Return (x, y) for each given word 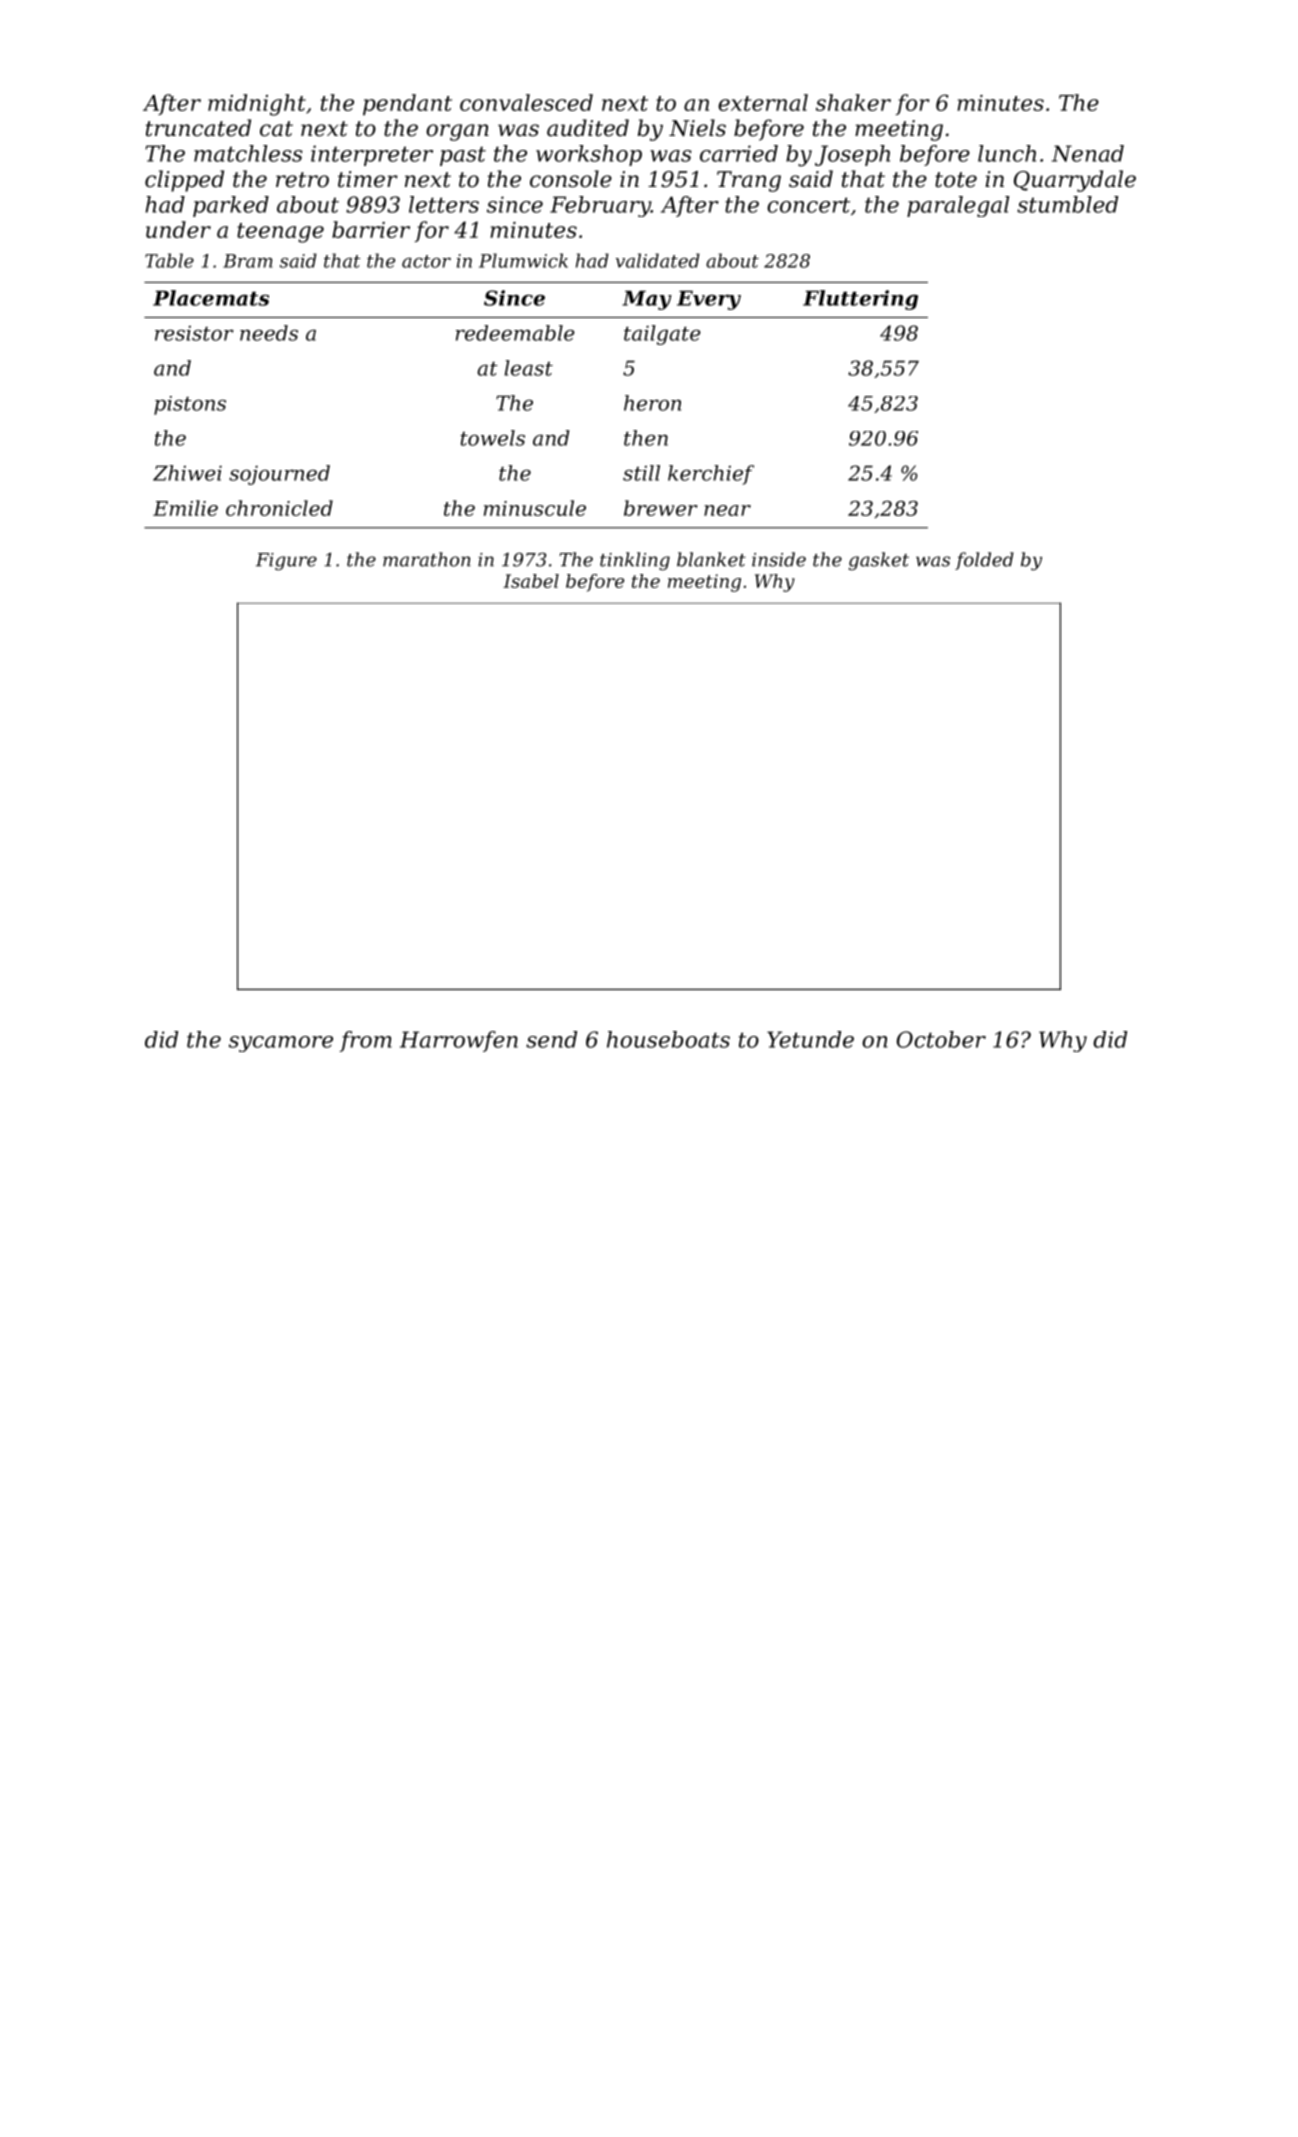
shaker (853, 102)
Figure (286, 562)
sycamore (281, 1044)
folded (984, 561)
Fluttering (860, 300)
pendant (407, 105)
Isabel (531, 581)
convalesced (526, 102)
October (941, 1039)
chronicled (279, 508)
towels (492, 438)
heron (652, 403)
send (551, 1039)
